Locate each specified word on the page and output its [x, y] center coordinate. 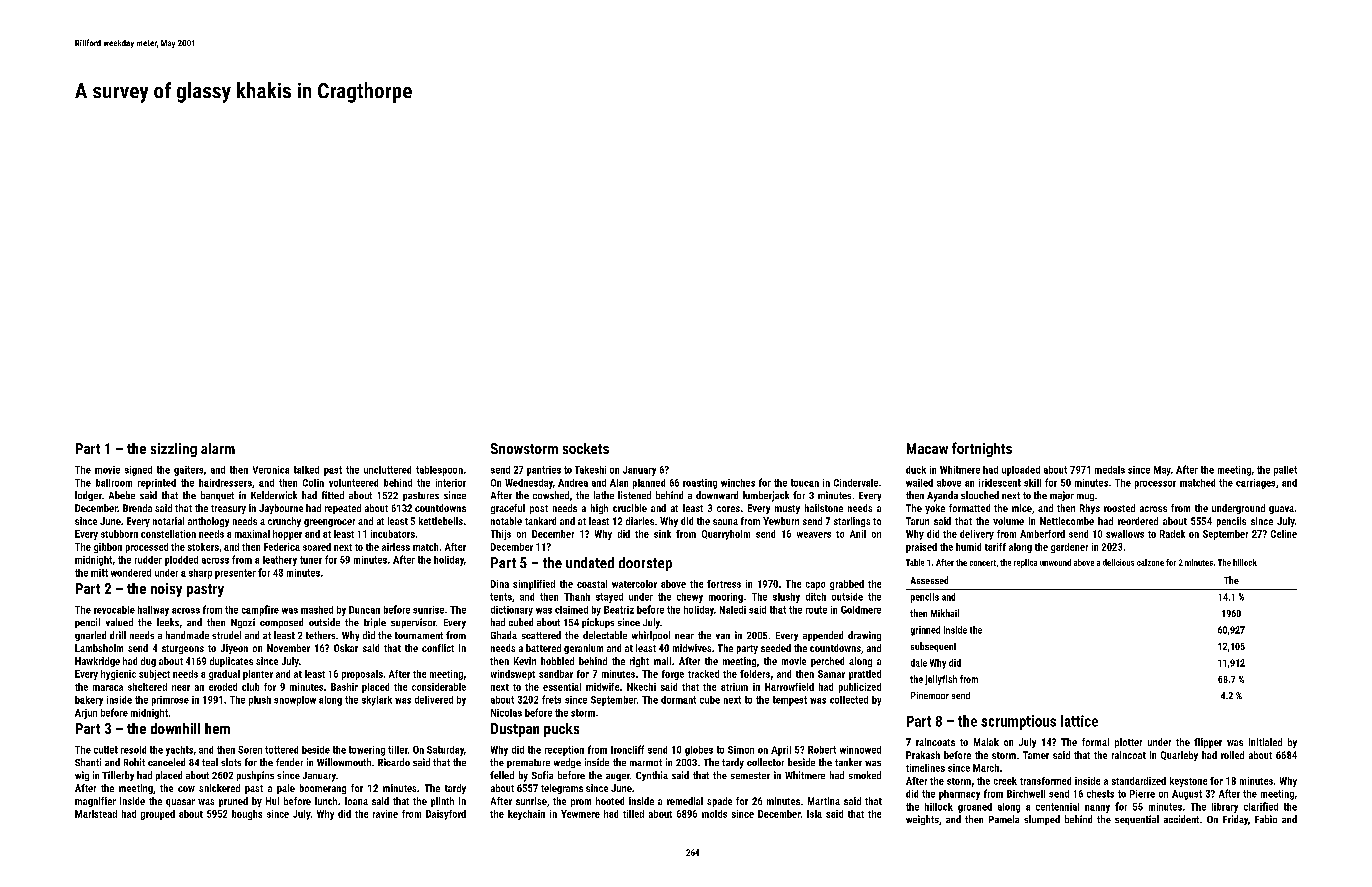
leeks [168, 622]
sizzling [174, 450]
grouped [158, 815]
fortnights [982, 449]
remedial [685, 801]
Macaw [927, 448]
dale [919, 663]
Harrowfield [789, 687]
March [986, 768]
